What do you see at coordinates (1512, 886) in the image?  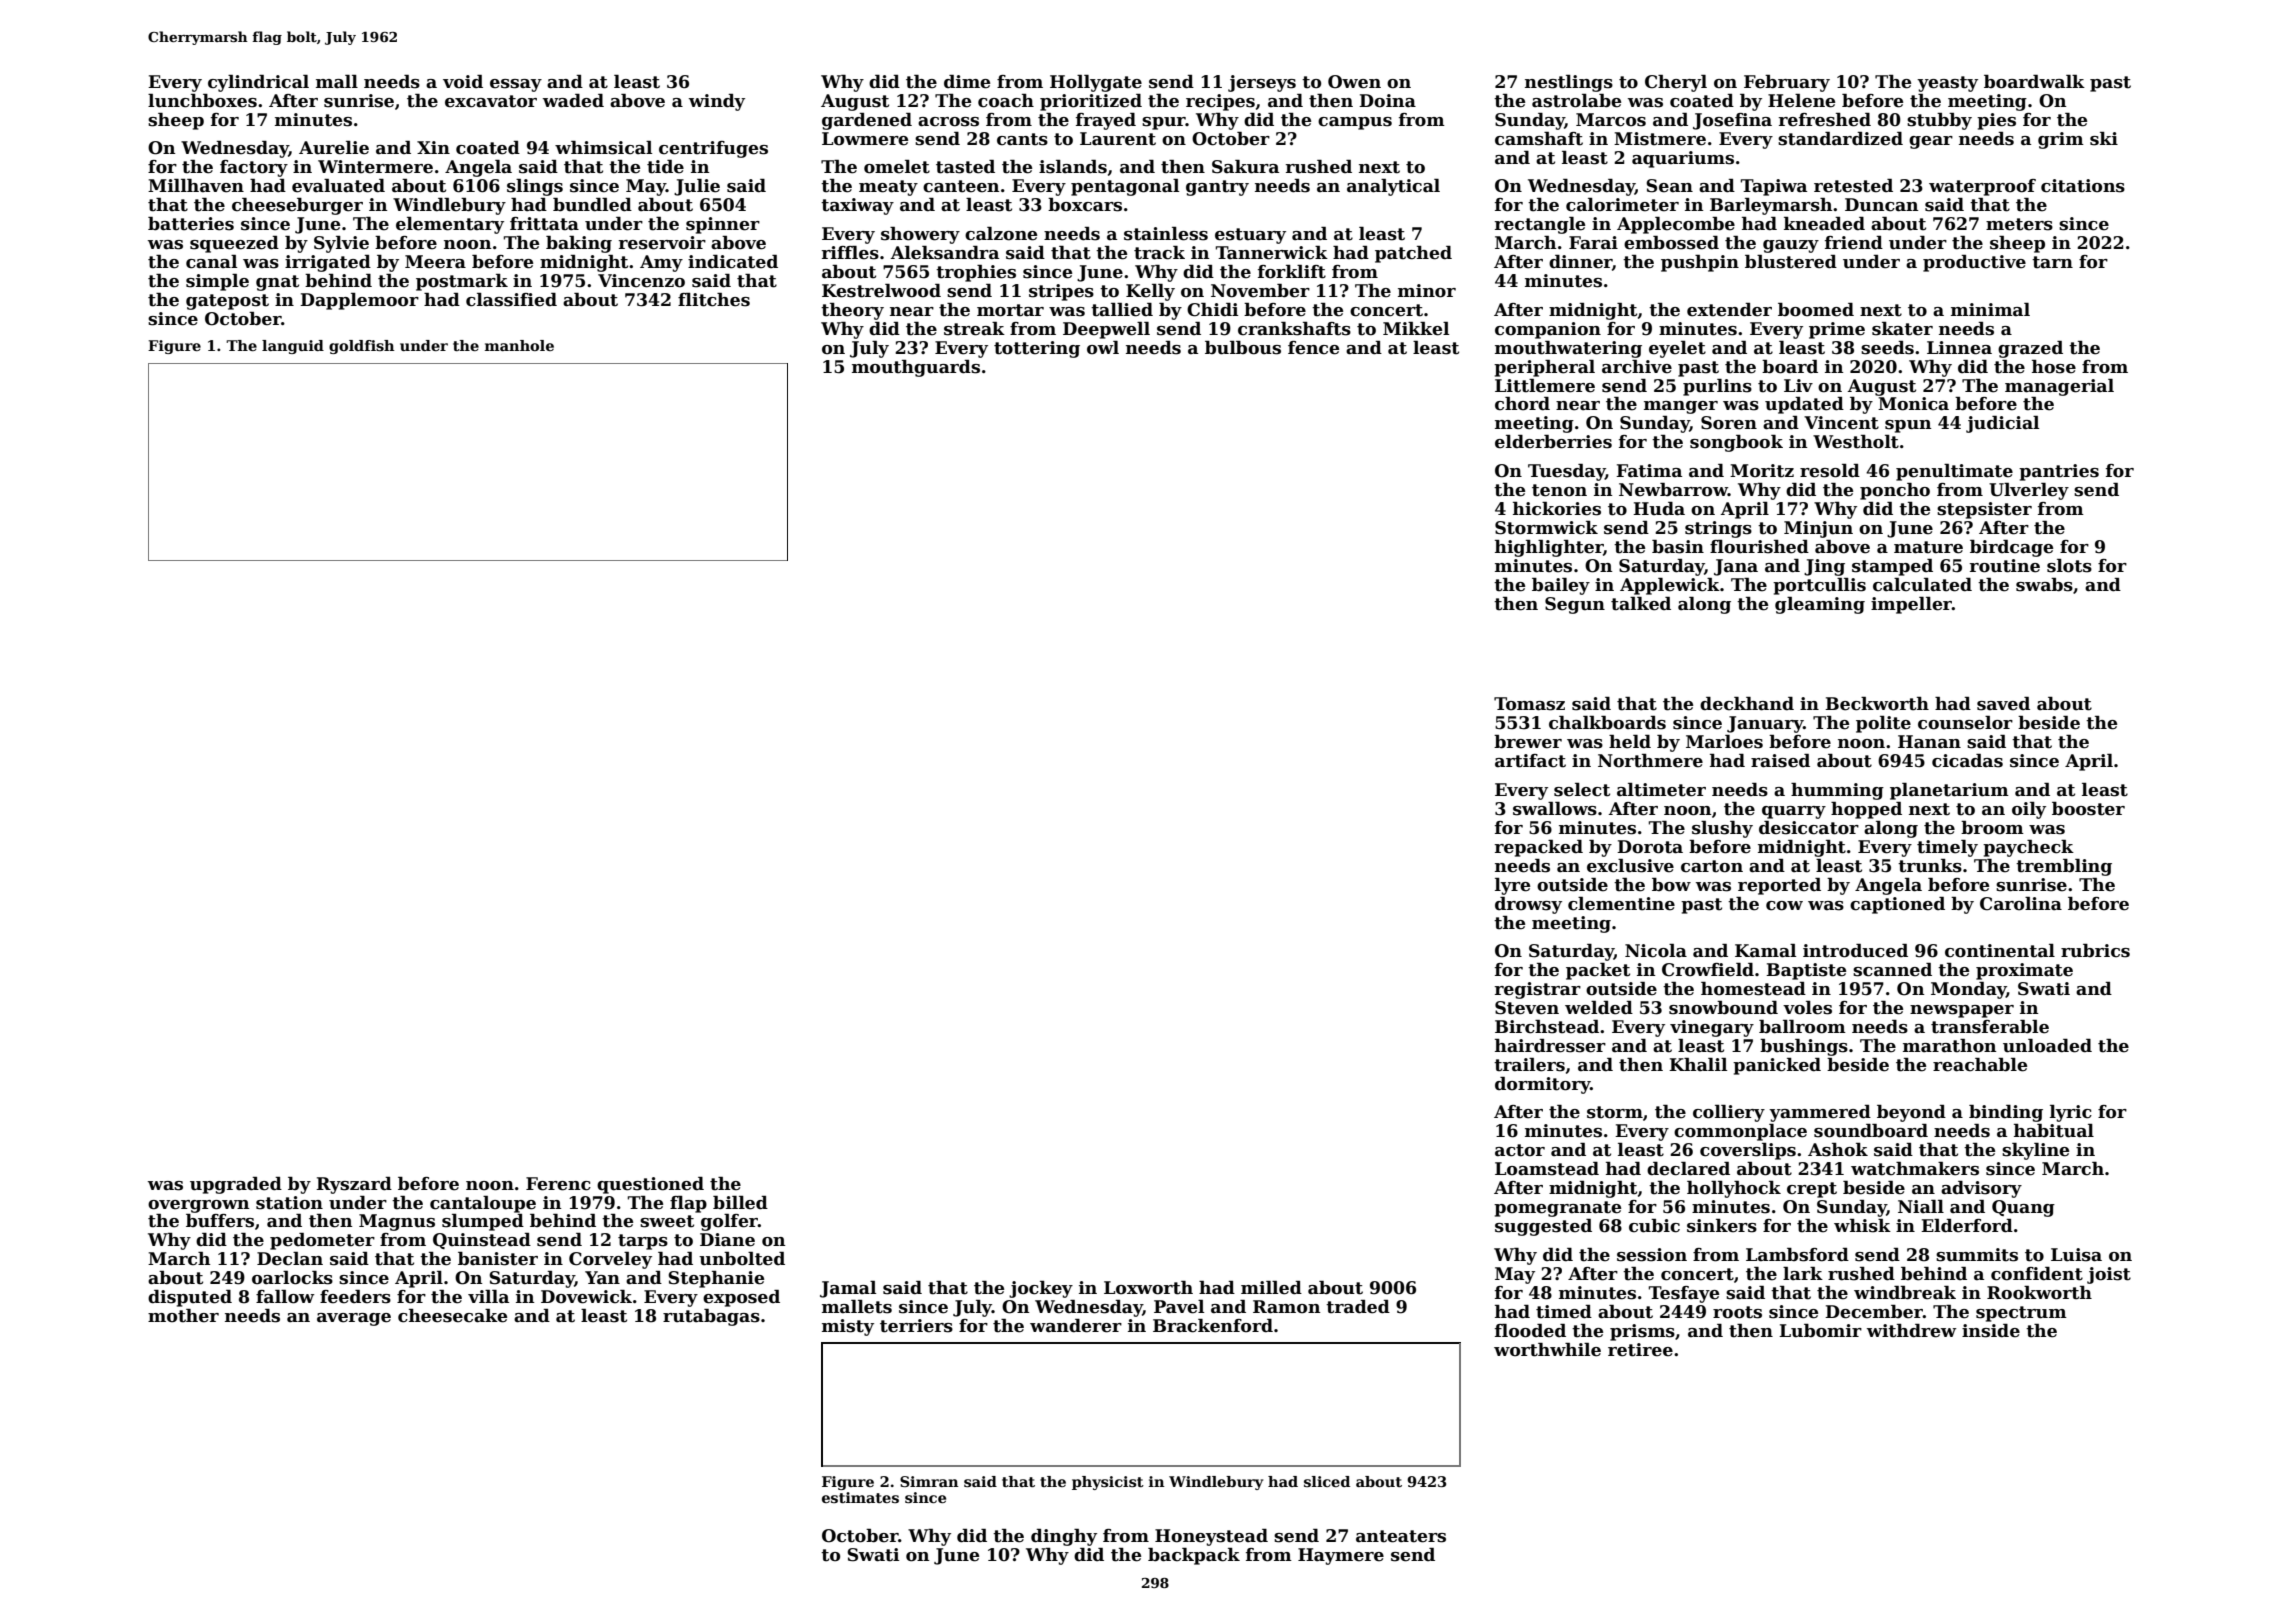 I see `lyre` at bounding box center [1512, 886].
